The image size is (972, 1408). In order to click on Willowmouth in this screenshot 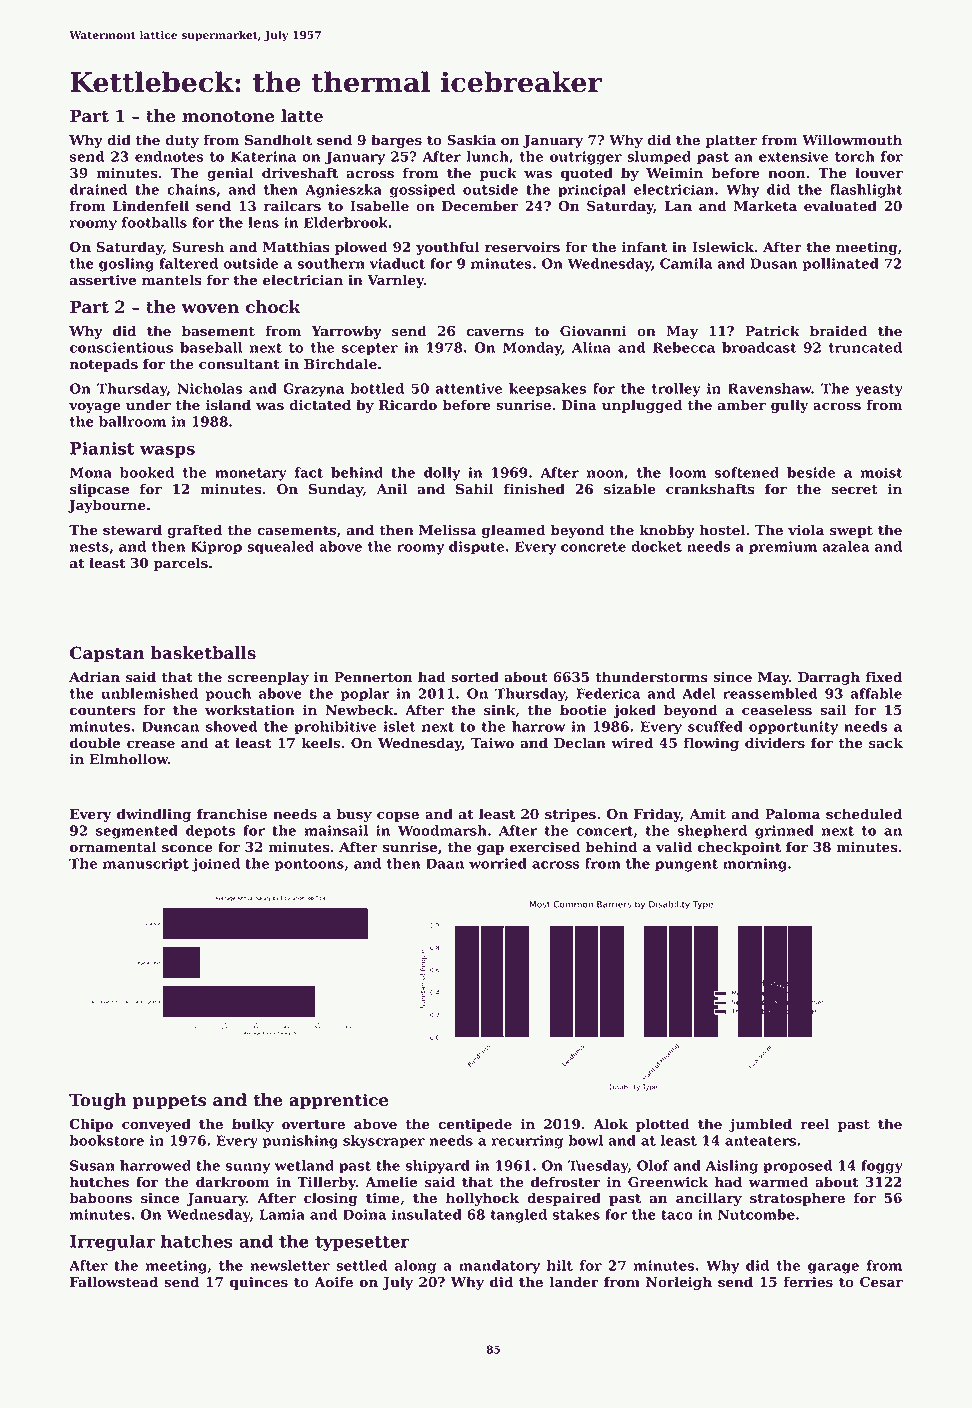, I will do `click(852, 140)`.
